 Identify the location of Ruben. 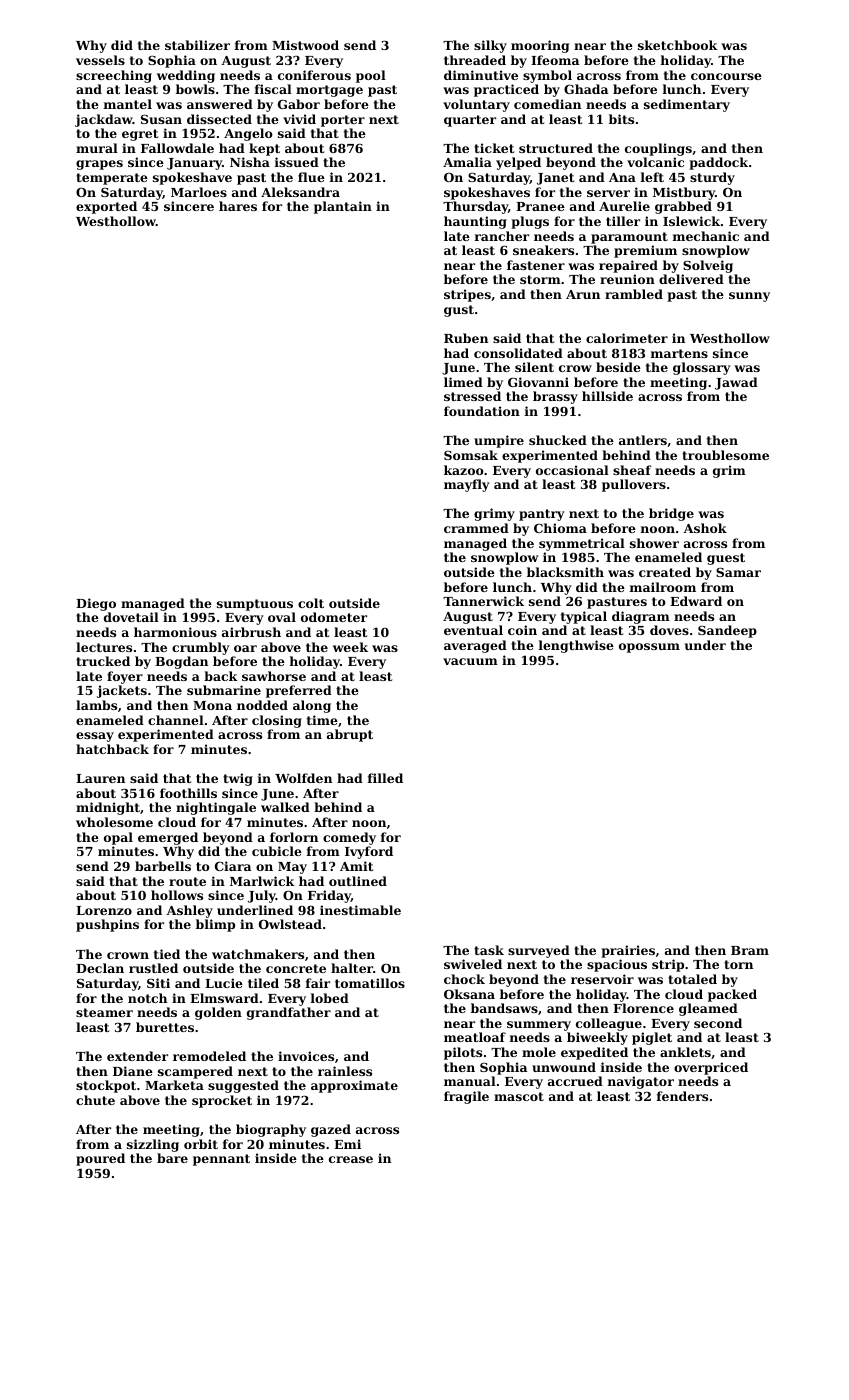
(466, 338).
